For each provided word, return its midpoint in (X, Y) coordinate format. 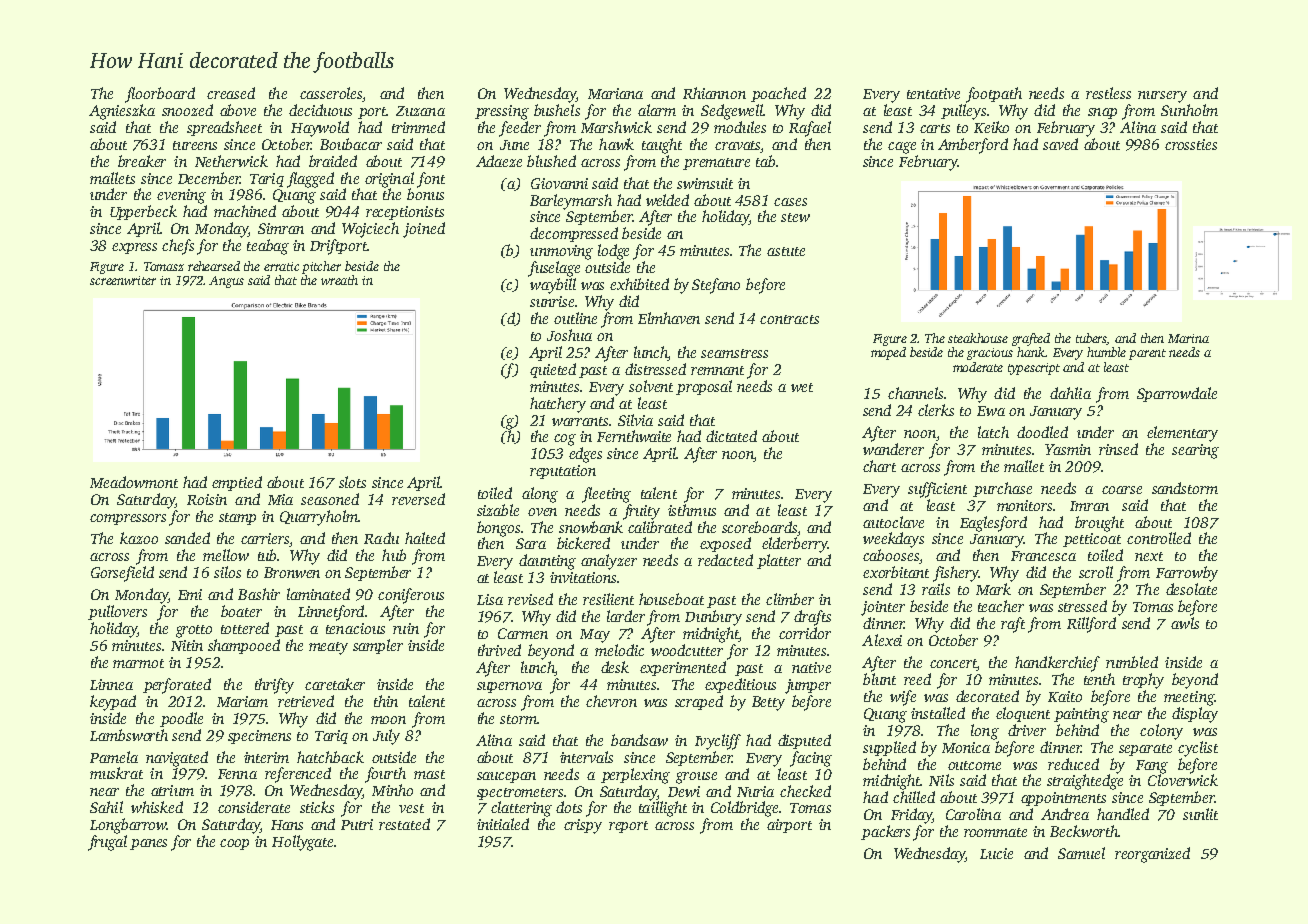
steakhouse (978, 338)
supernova (509, 687)
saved (1060, 144)
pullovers (117, 612)
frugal (107, 843)
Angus (226, 282)
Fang (1152, 767)
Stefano (716, 286)
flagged (310, 180)
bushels (557, 110)
